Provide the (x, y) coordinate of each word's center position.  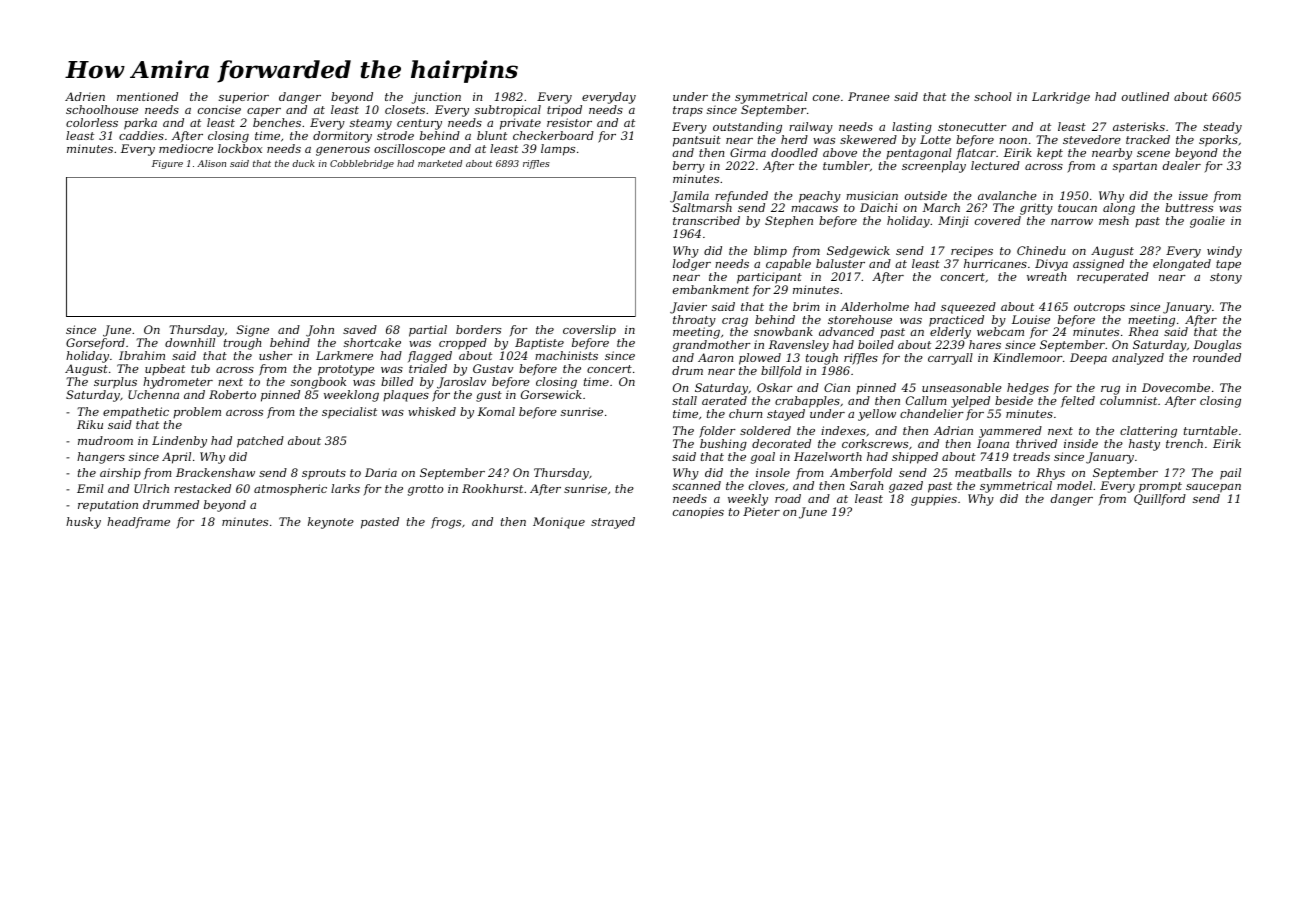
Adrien (85, 96)
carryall (950, 359)
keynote (331, 523)
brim (806, 306)
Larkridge (1061, 98)
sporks (1218, 141)
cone (826, 98)
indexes (843, 430)
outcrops (1099, 308)
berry (689, 167)
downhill (190, 342)
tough (822, 359)
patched (260, 442)
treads (1031, 456)
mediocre (186, 148)
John (320, 331)
